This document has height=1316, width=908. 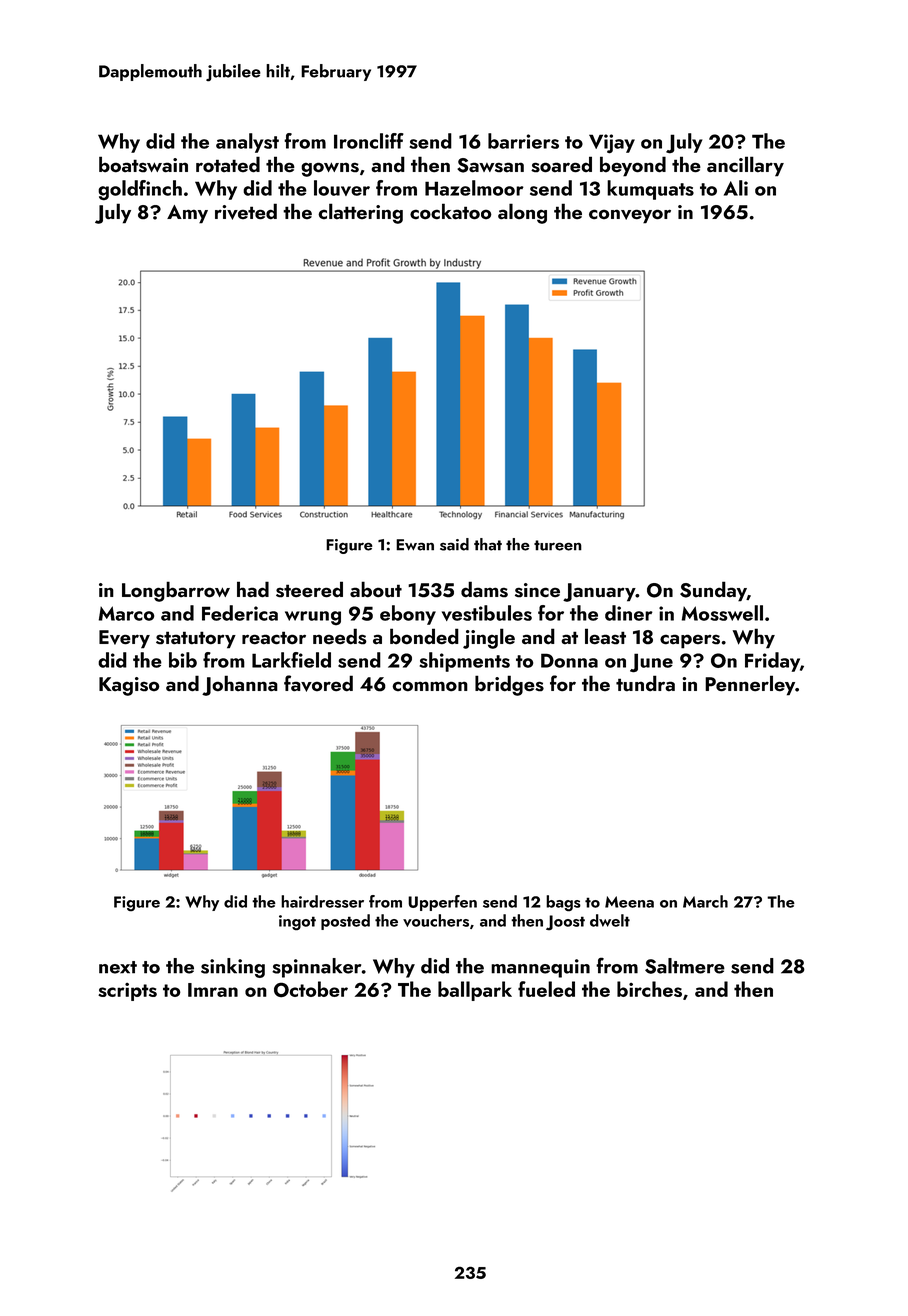 What do you see at coordinates (274, 638) in the document?
I see `reactor` at bounding box center [274, 638].
